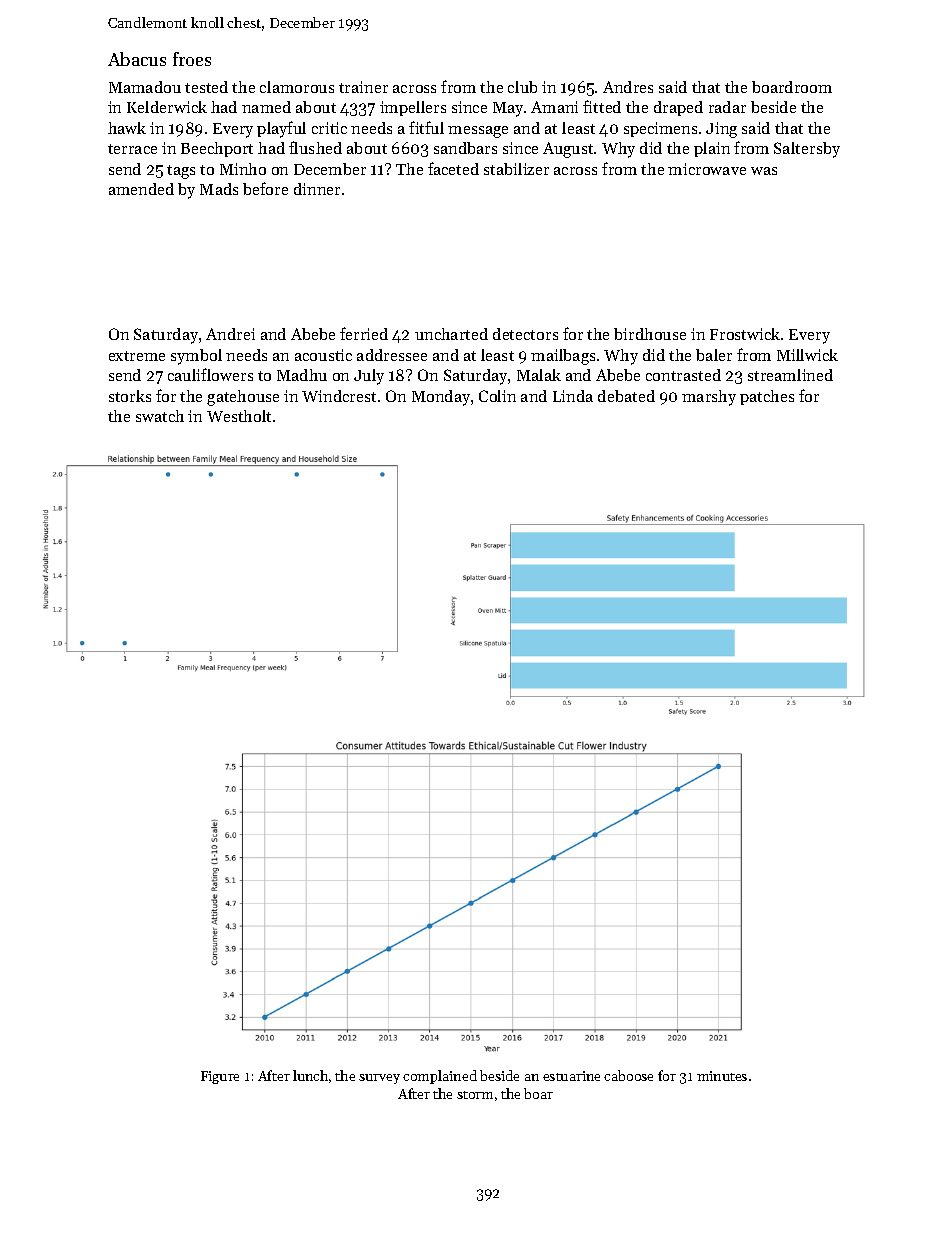 This screenshot has height=1233, width=952. What do you see at coordinates (160, 416) in the screenshot?
I see `swatch` at bounding box center [160, 416].
